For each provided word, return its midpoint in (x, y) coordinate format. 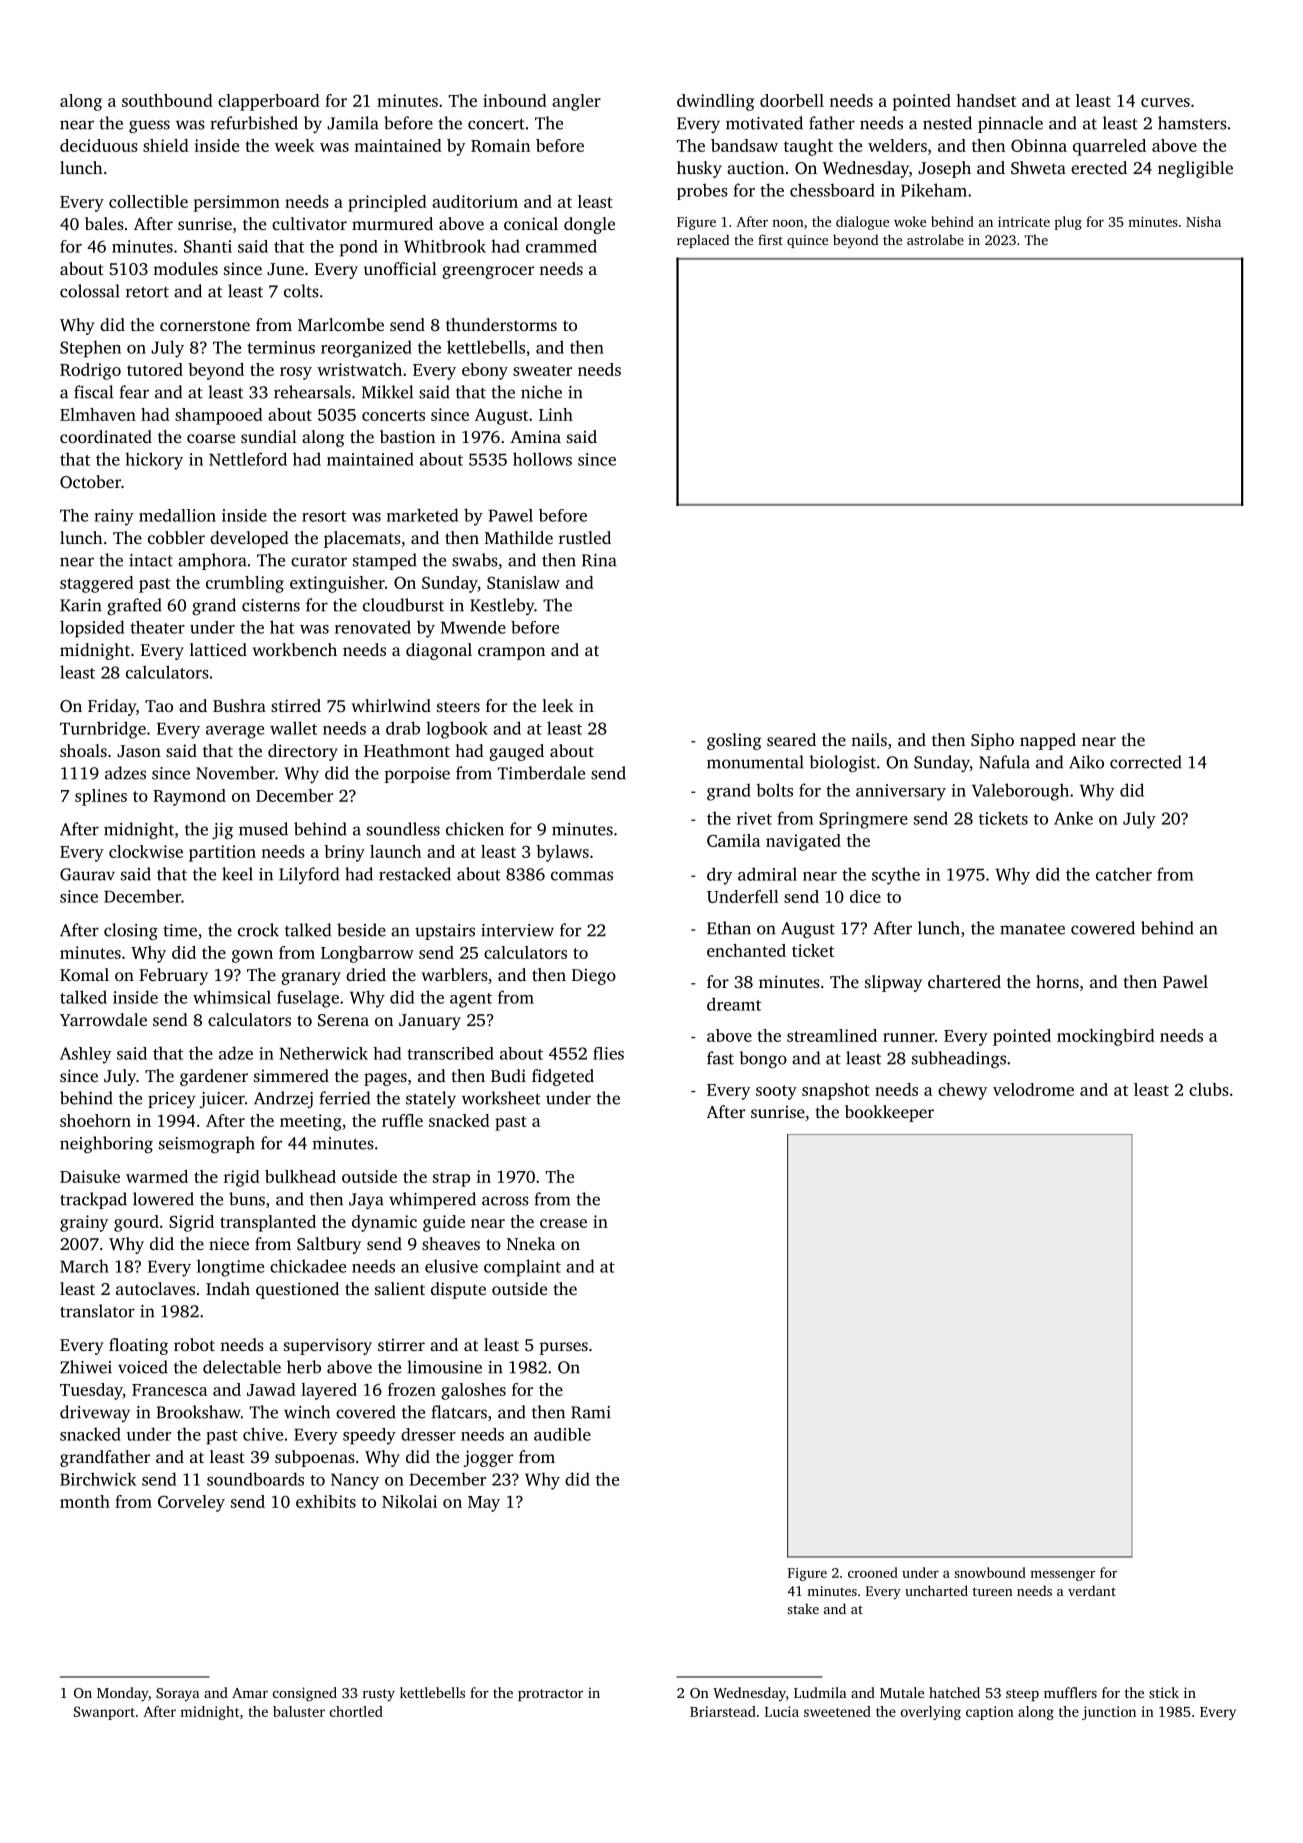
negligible (1195, 169)
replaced (703, 241)
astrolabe (935, 239)
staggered (97, 584)
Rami (591, 1412)
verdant (1092, 1590)
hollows (542, 459)
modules (185, 268)
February (173, 976)
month (85, 1501)
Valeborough (1020, 792)
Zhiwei (86, 1367)
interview (517, 930)
